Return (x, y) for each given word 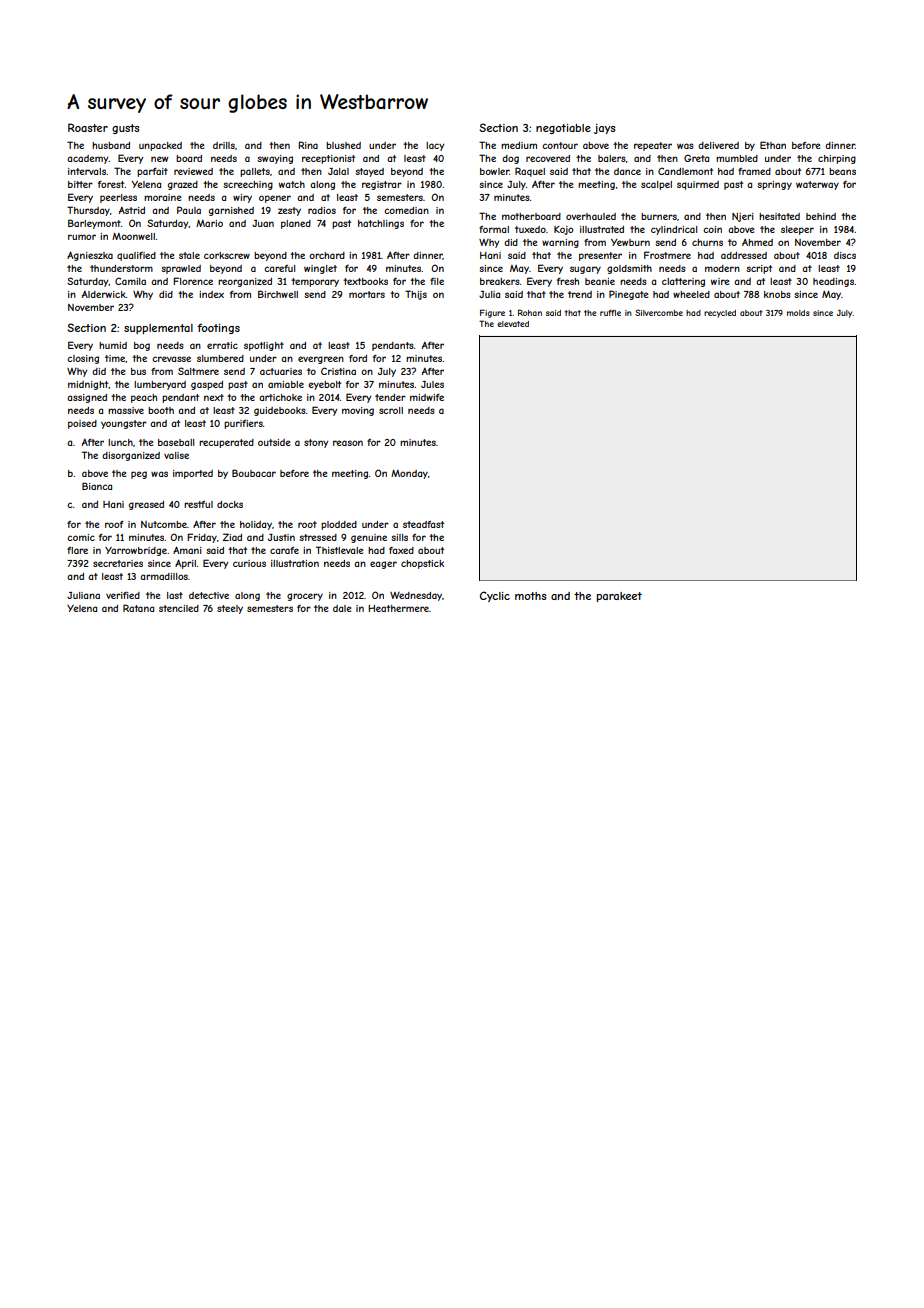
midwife (427, 397)
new (160, 159)
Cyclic (495, 596)
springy (774, 185)
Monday (409, 474)
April (185, 564)
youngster (124, 424)
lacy (435, 146)
